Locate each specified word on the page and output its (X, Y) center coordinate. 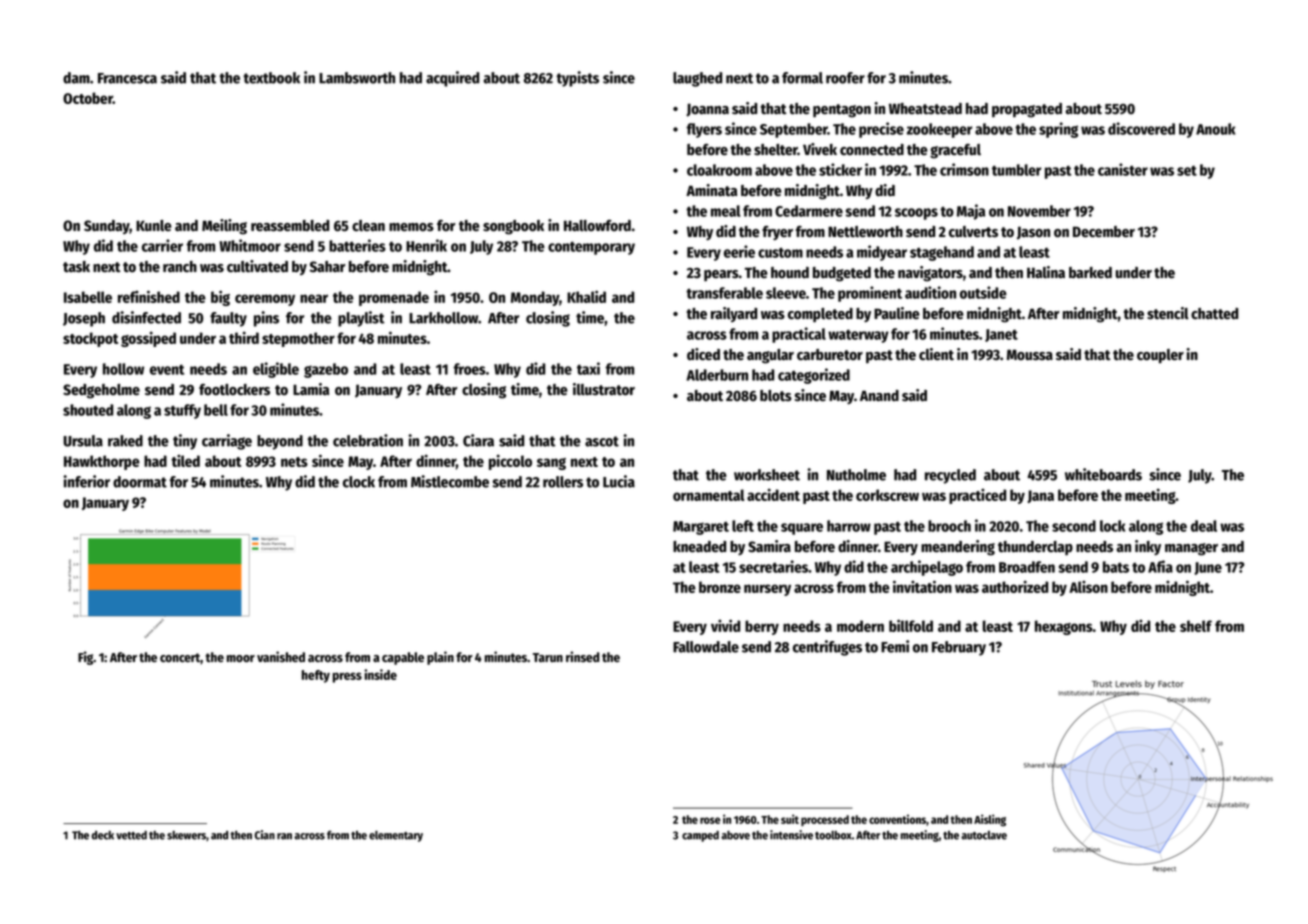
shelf (1196, 626)
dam (76, 78)
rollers (563, 482)
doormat (140, 482)
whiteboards (1103, 474)
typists (577, 79)
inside (380, 674)
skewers (186, 835)
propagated (1027, 110)
